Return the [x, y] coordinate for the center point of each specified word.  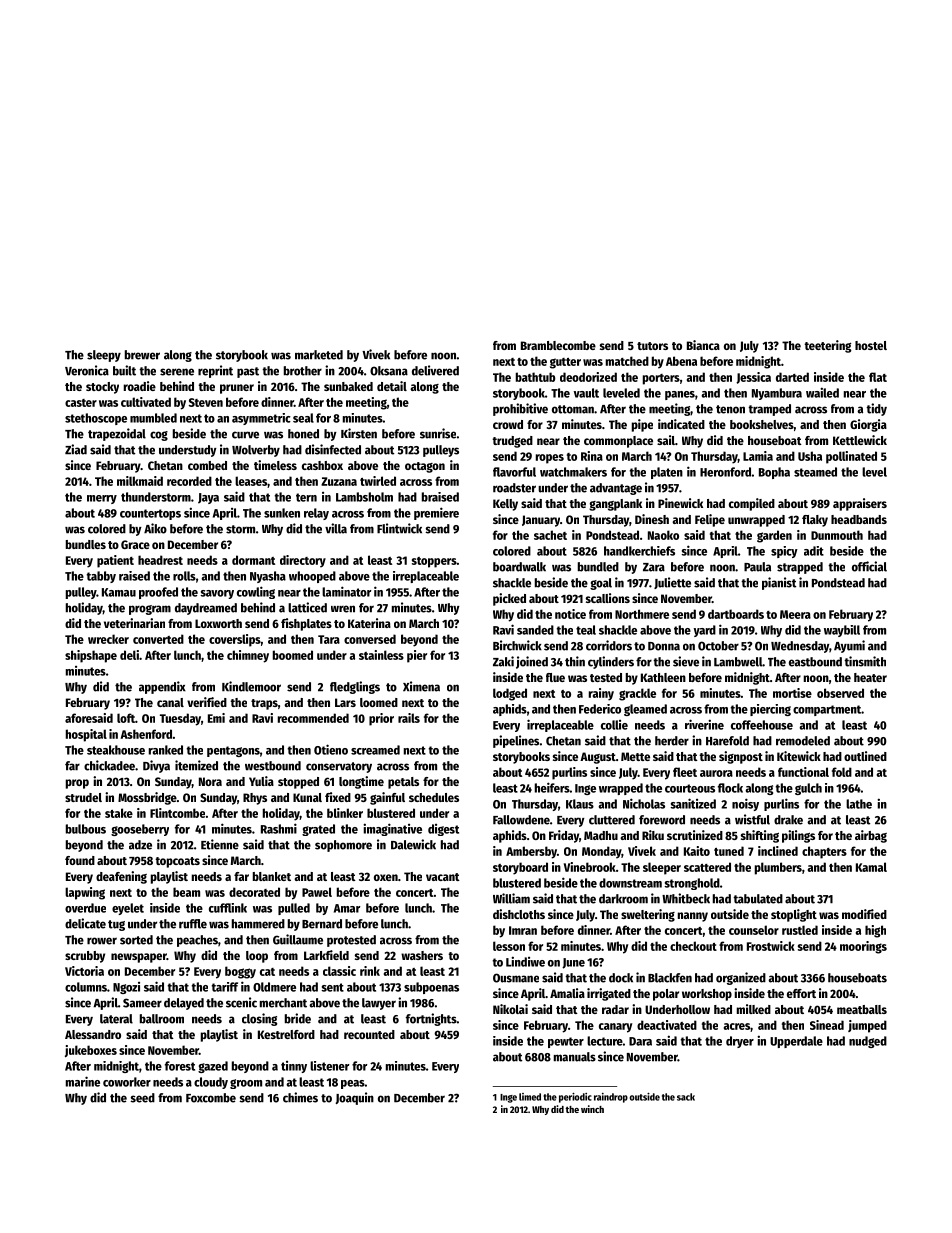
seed [142, 1098]
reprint [215, 371]
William [511, 898]
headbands [859, 519]
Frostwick [771, 946]
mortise [792, 693]
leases [251, 481]
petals [403, 783]
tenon [730, 409]
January [541, 521]
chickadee [109, 765]
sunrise [438, 433]
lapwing [85, 893]
